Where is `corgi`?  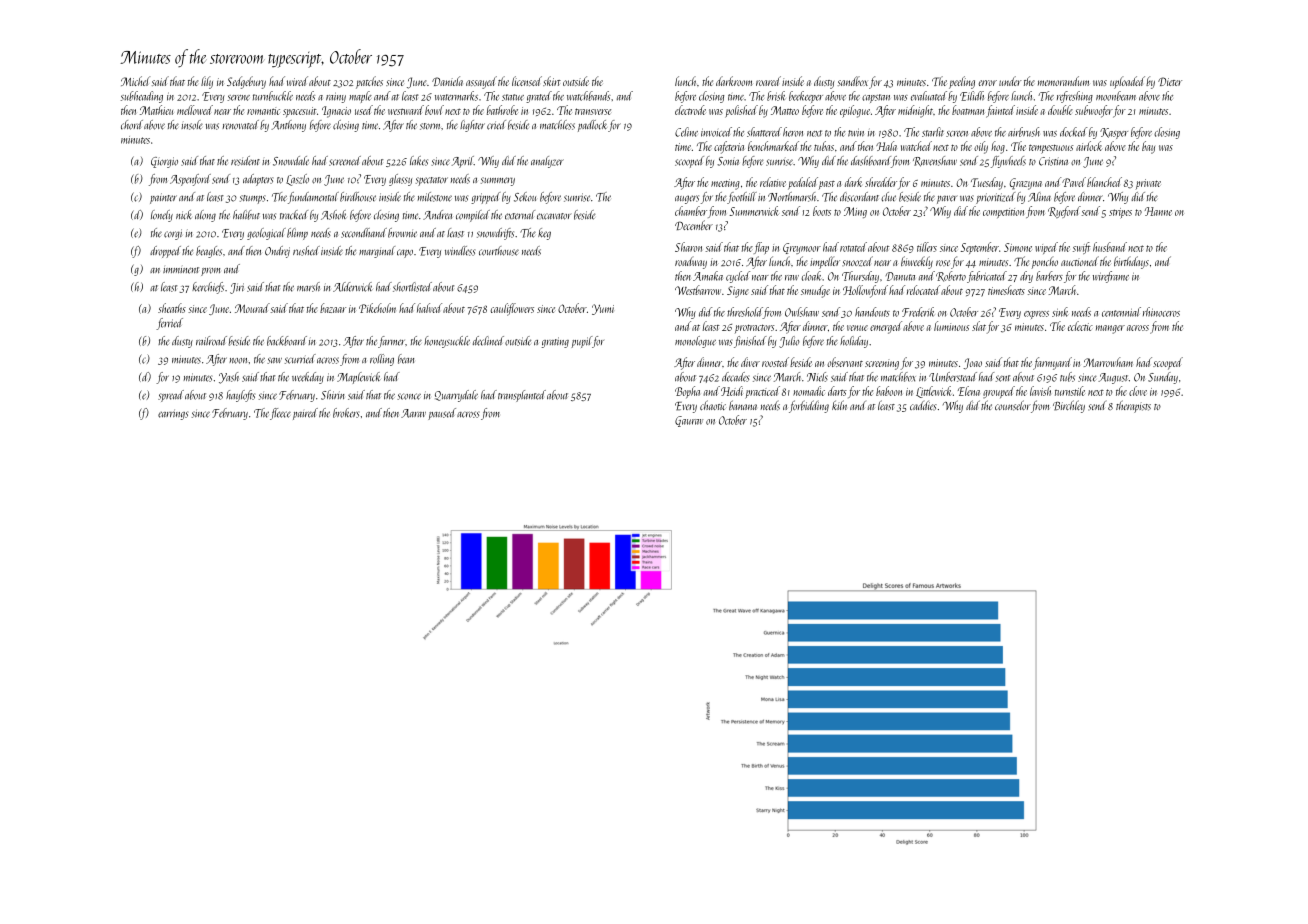 corgi is located at coordinates (173, 234).
